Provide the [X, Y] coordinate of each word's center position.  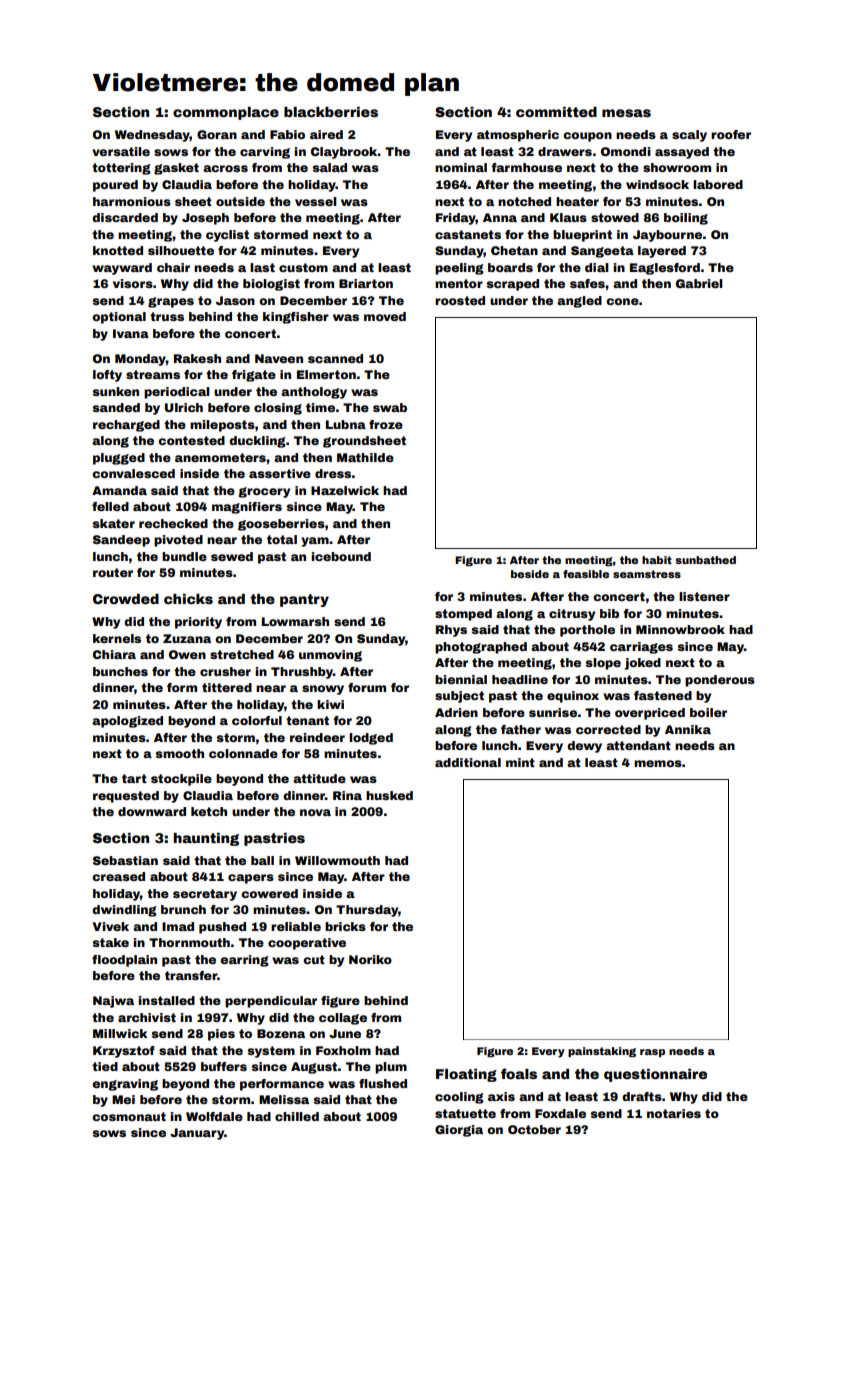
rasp [652, 1053]
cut [314, 959]
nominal [461, 167]
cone [622, 301]
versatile [121, 151]
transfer [191, 975]
